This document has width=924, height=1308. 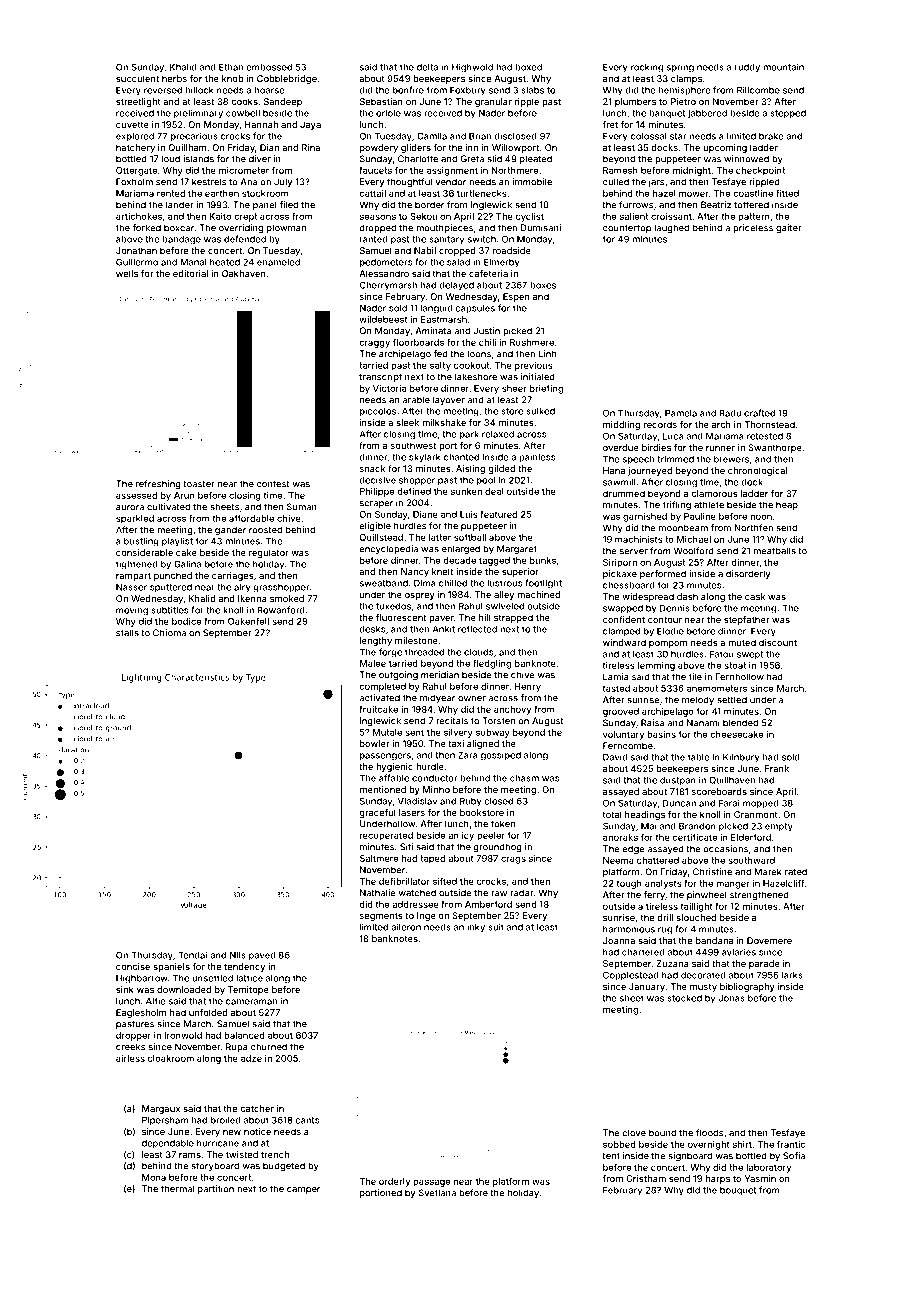 I want to click on streetlight, so click(x=138, y=102).
